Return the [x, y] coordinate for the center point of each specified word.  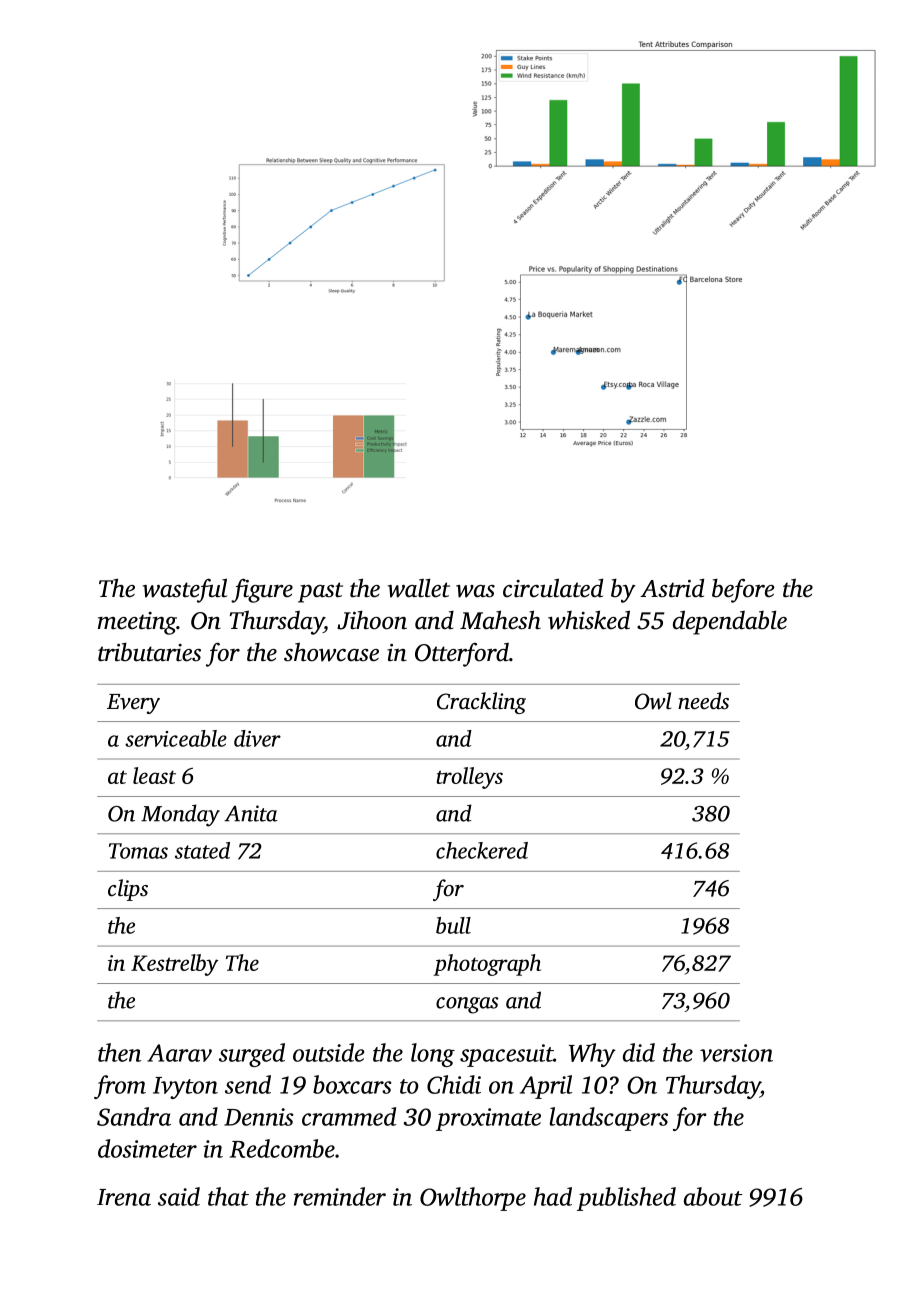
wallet [419, 588]
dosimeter [147, 1148]
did [639, 1052]
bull [453, 925]
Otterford [462, 655]
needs [703, 701]
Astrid [672, 588]
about [713, 1196]
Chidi [454, 1084]
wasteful [185, 590]
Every [133, 704]
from [120, 1087]
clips [128, 890]
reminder [340, 1196]
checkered [482, 850]
